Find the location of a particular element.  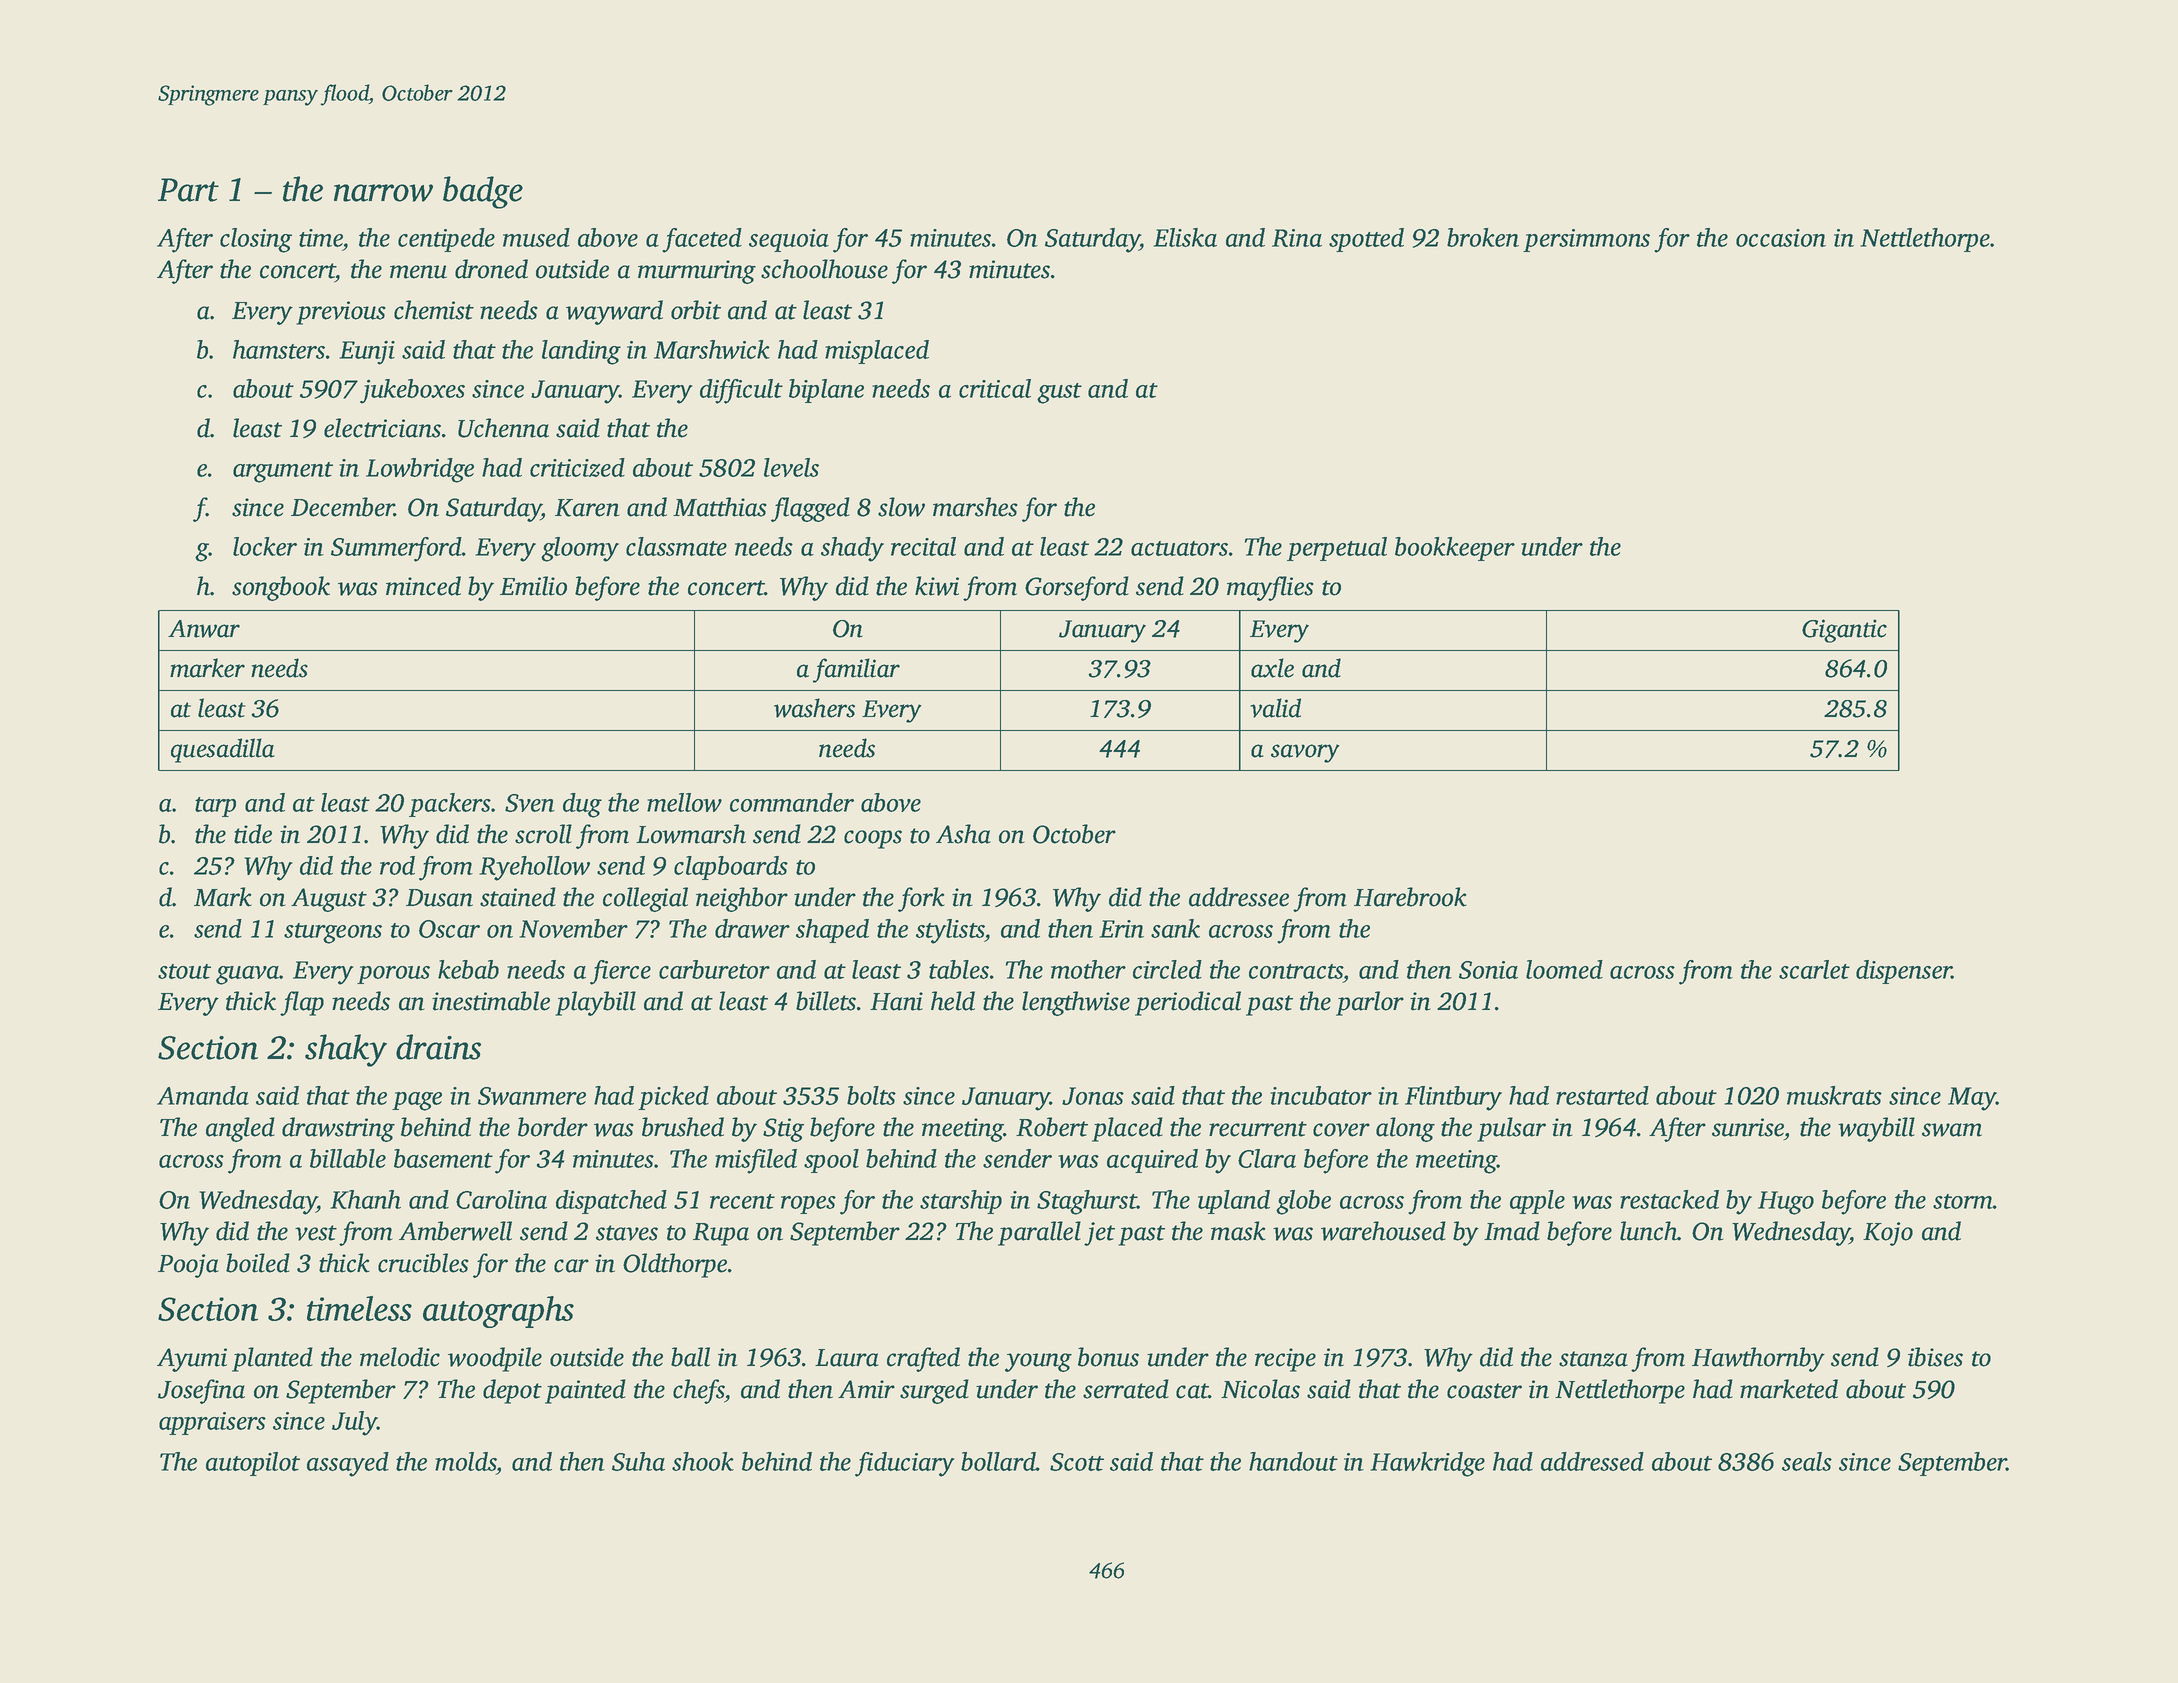

autopilot is located at coordinates (253, 1464).
